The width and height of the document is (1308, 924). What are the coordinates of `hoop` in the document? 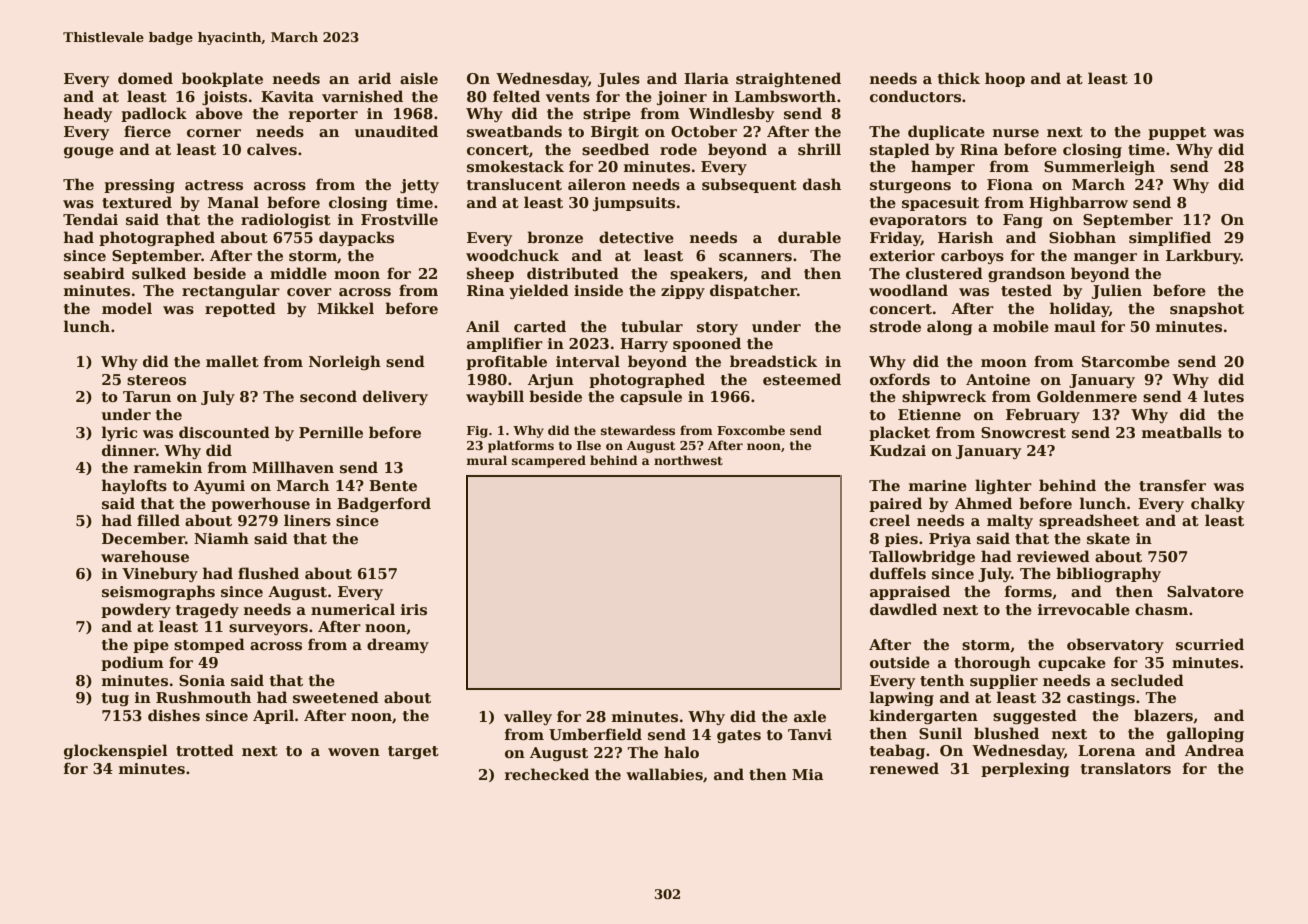 It's located at (1005, 79).
